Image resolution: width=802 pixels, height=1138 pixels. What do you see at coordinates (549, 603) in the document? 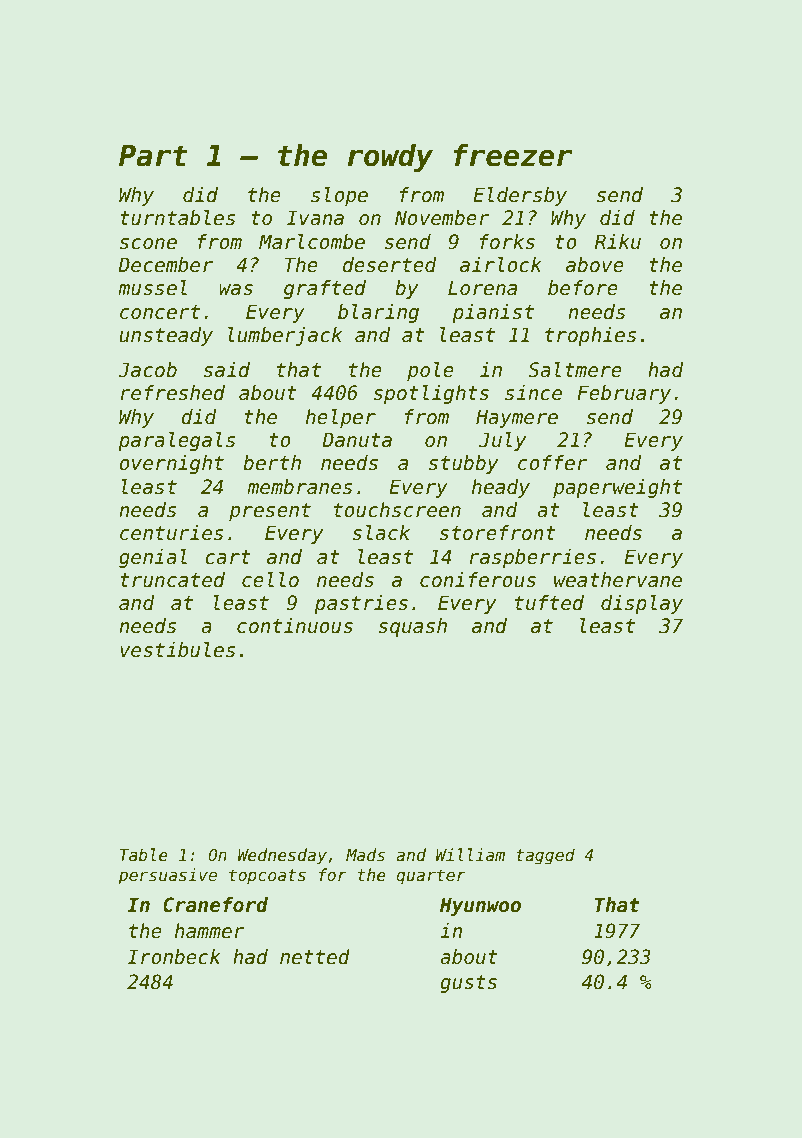
I see `tufted` at bounding box center [549, 603].
